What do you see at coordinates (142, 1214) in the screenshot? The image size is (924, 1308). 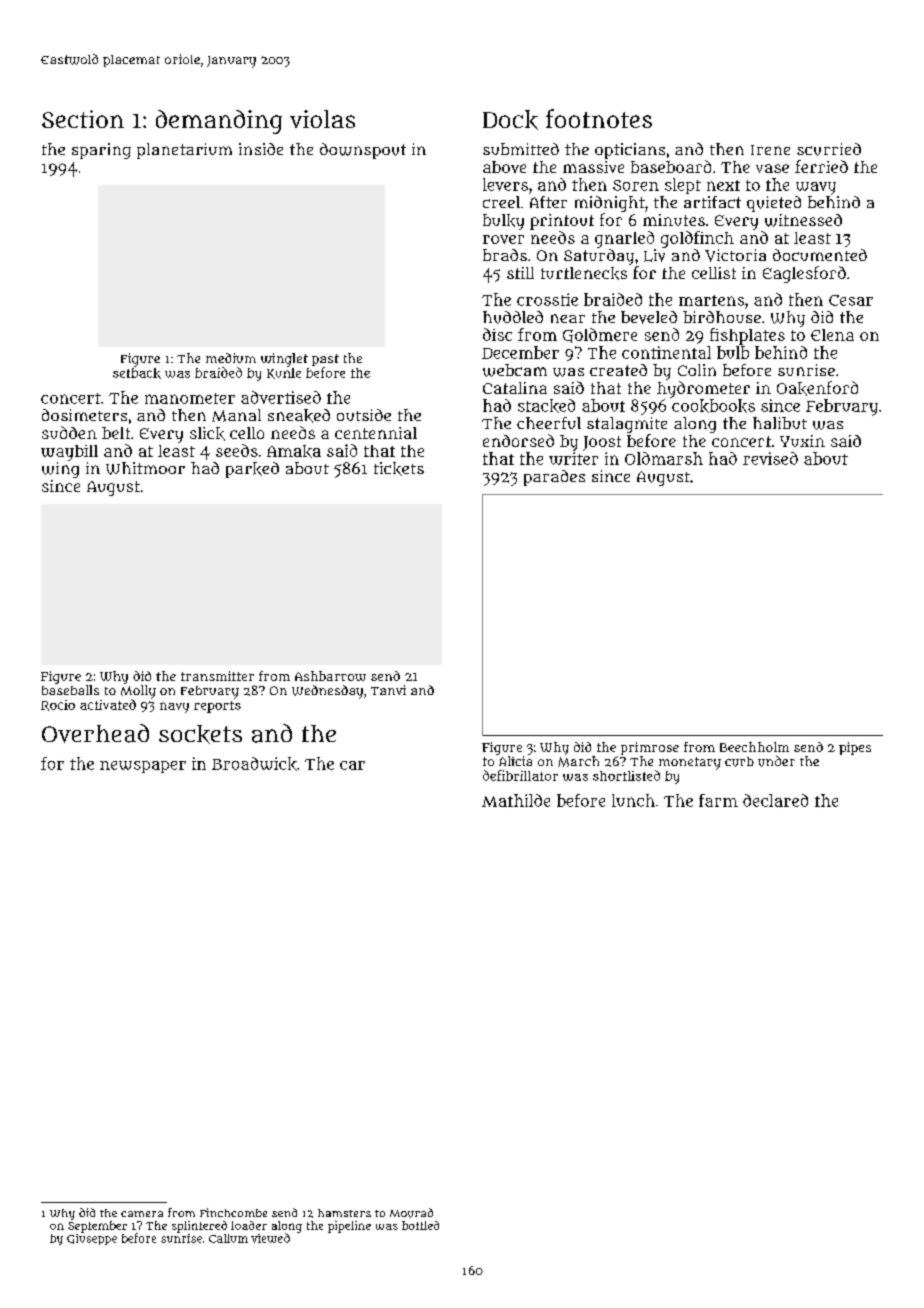 I see `camera` at bounding box center [142, 1214].
